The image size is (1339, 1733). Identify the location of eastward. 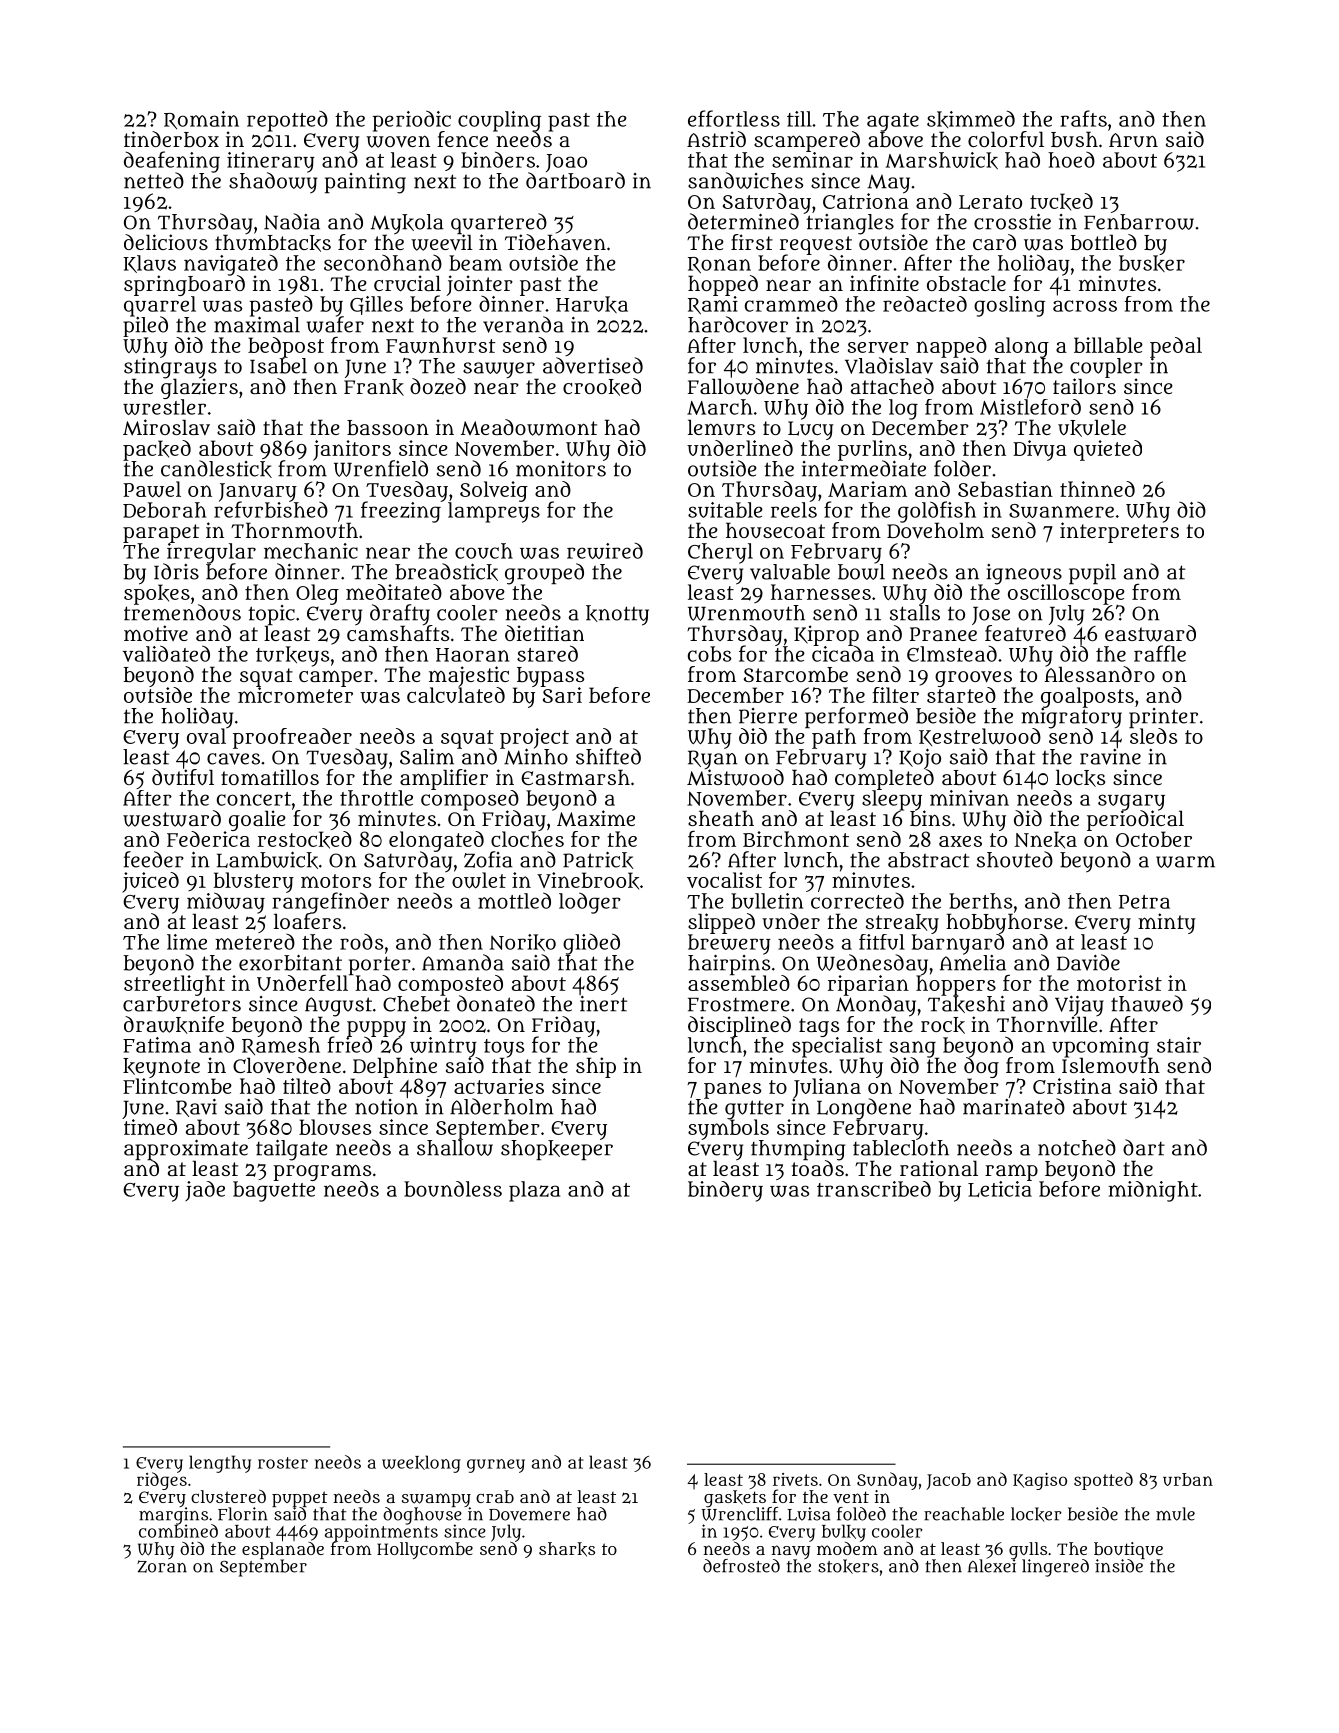
(1150, 633).
